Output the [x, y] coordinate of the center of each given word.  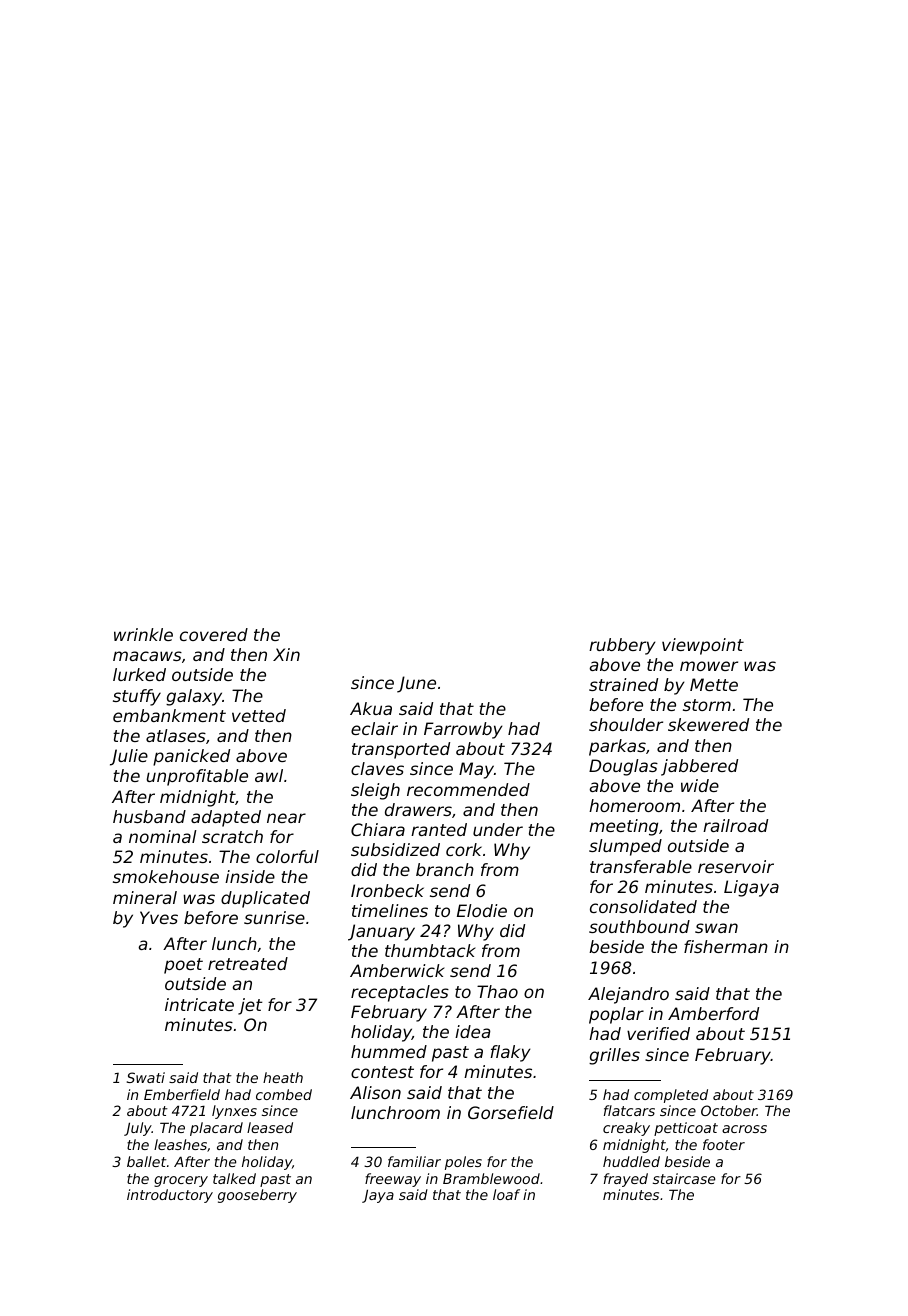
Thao [497, 991]
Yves [159, 917]
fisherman [726, 946]
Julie [129, 757]
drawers [418, 809]
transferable [641, 866]
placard [216, 1129]
